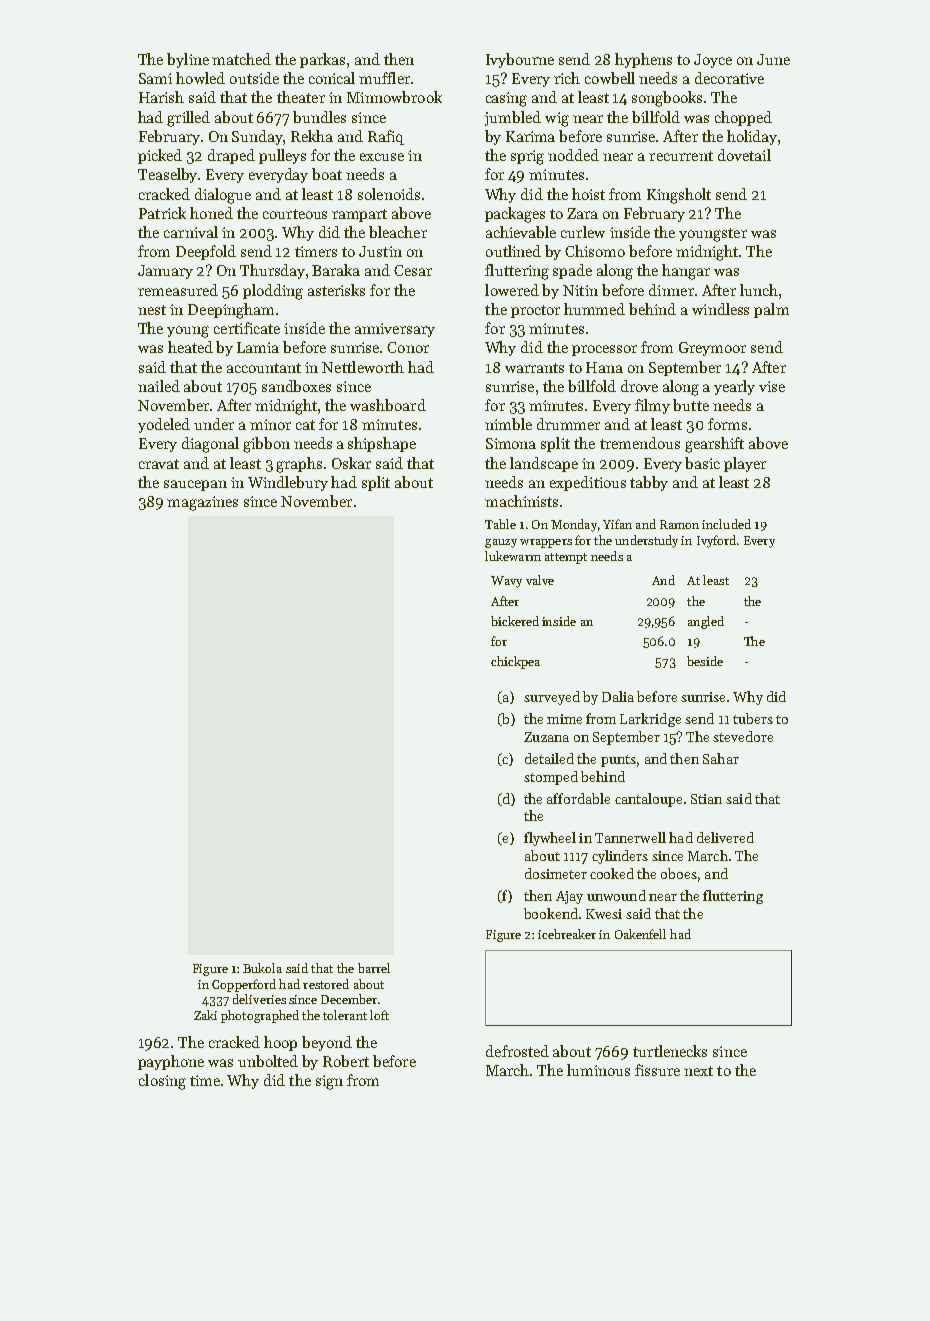  What do you see at coordinates (706, 799) in the image?
I see `Stian` at bounding box center [706, 799].
